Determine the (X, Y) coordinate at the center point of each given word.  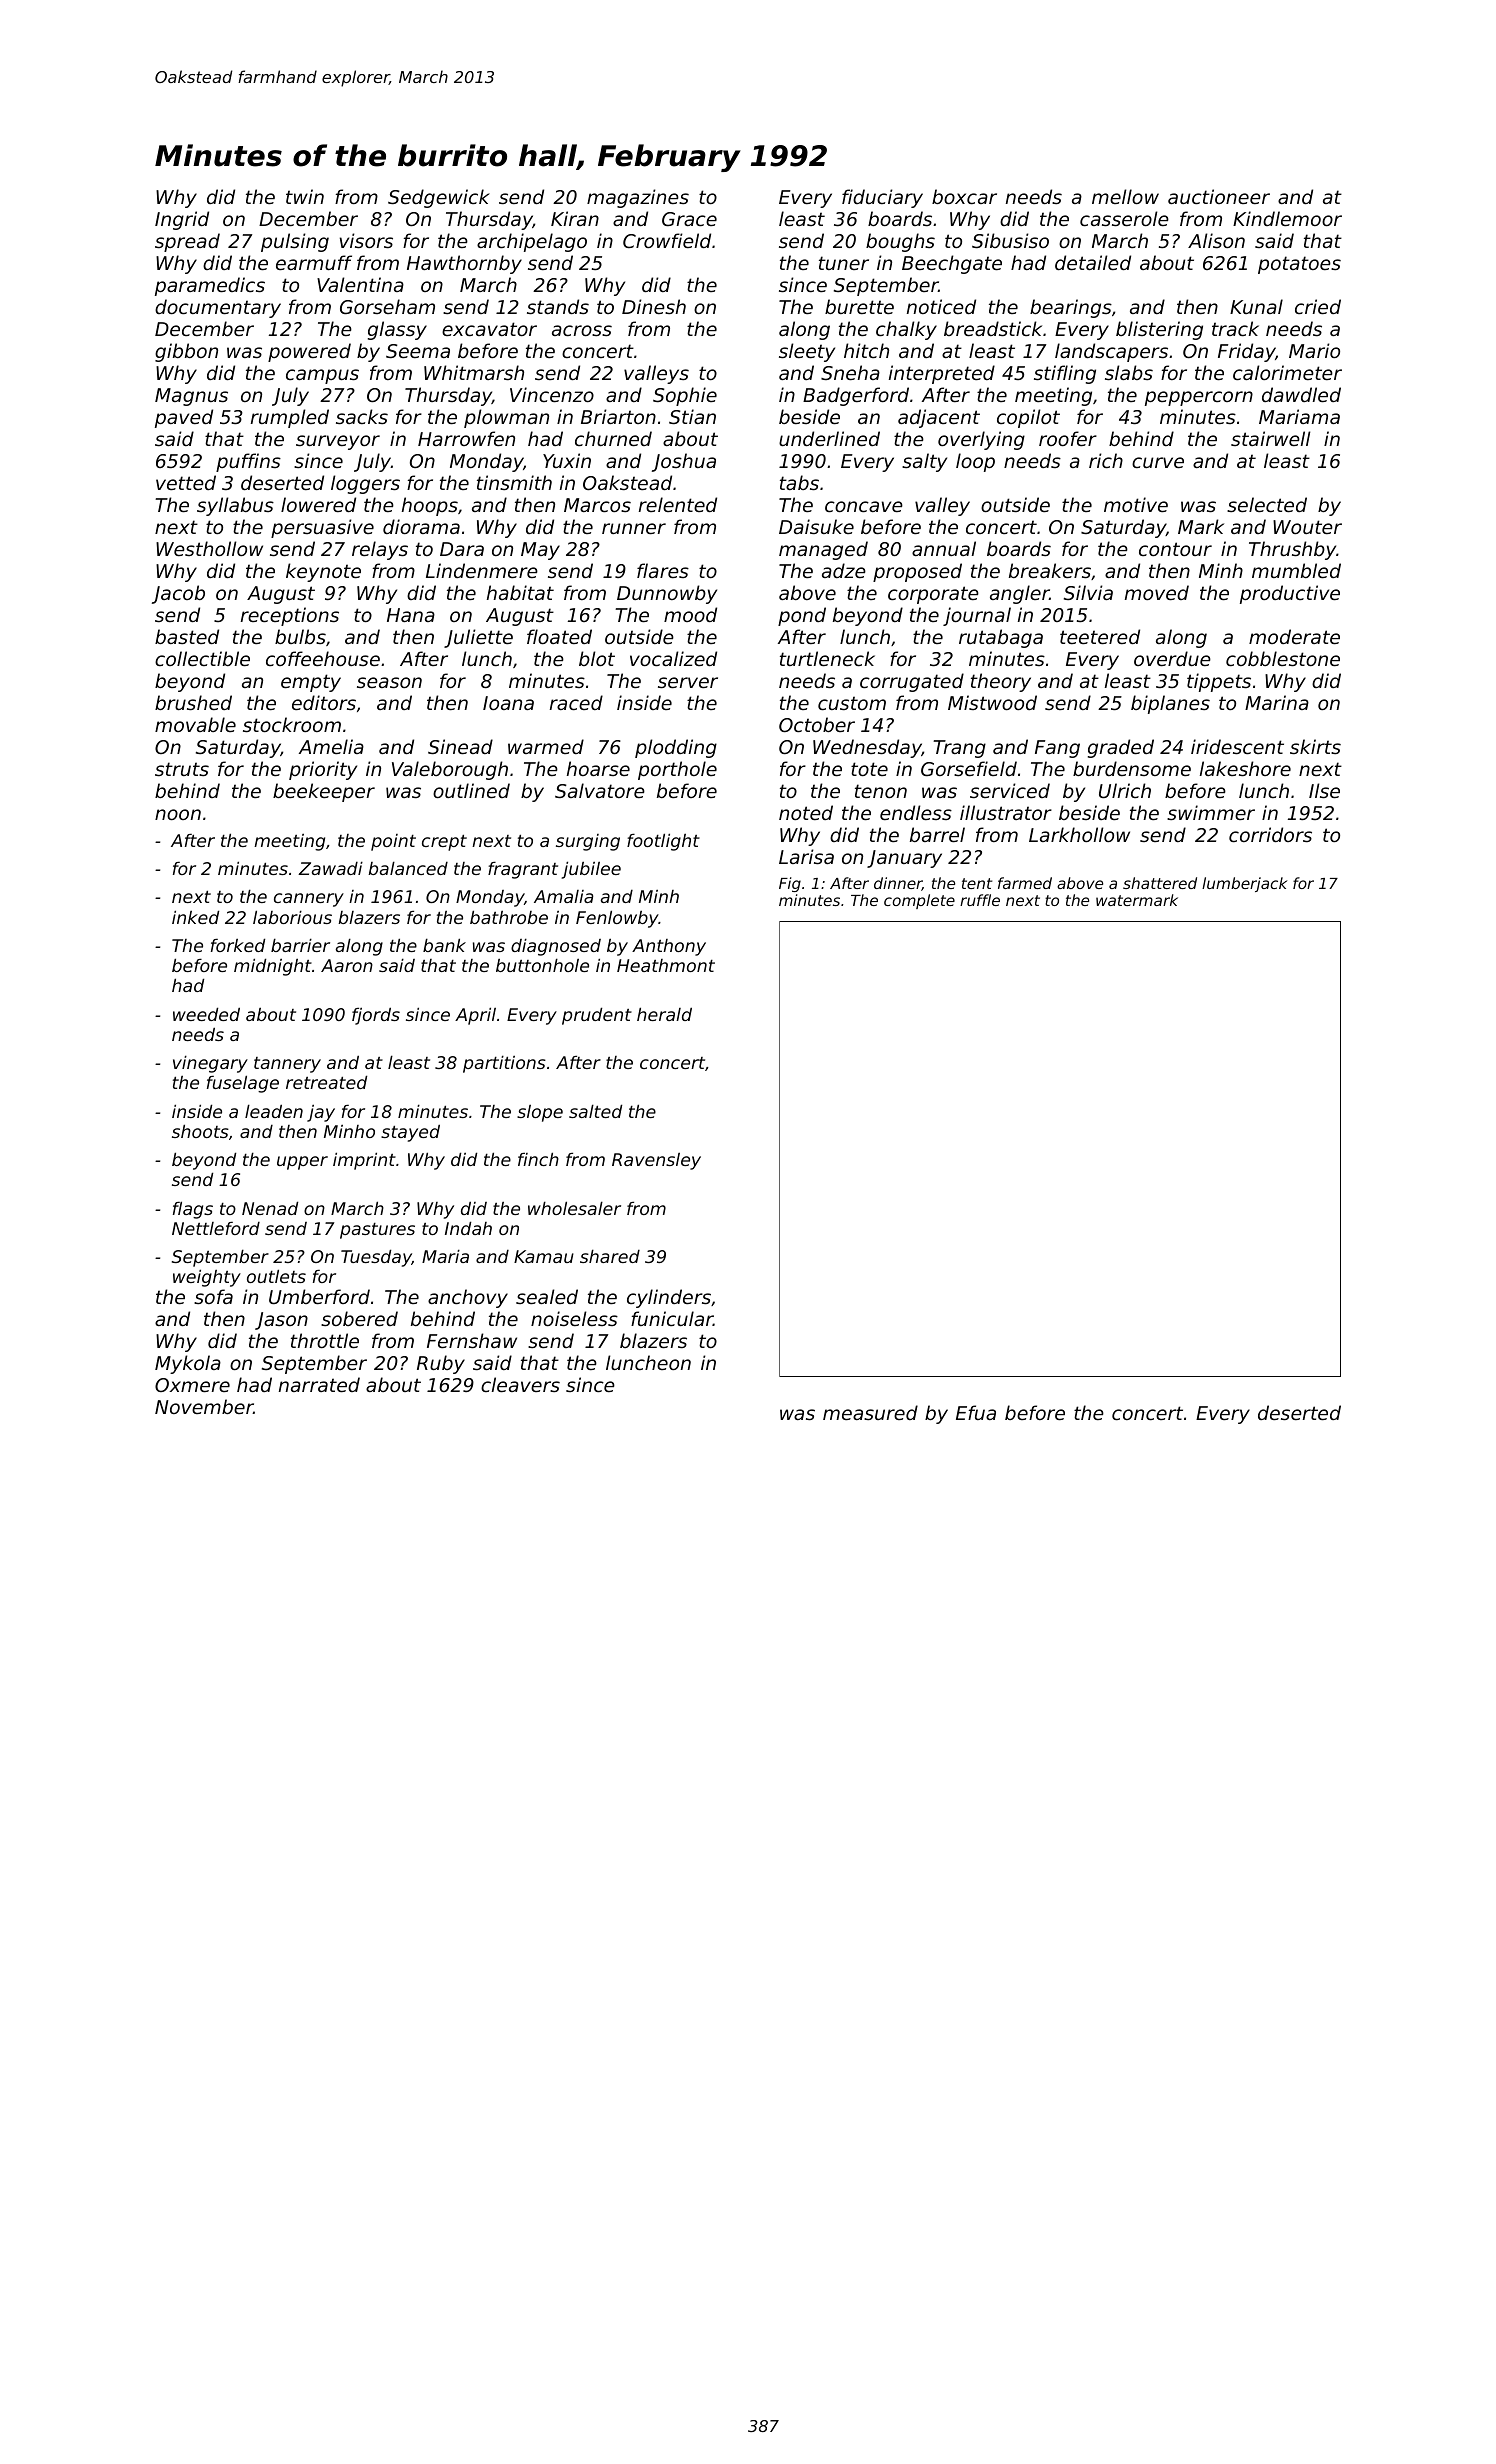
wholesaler (574, 1208)
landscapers (1111, 352)
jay (321, 1113)
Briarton (618, 416)
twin (305, 196)
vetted (186, 482)
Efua (976, 1412)
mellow (1125, 196)
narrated (319, 1384)
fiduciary (882, 198)
